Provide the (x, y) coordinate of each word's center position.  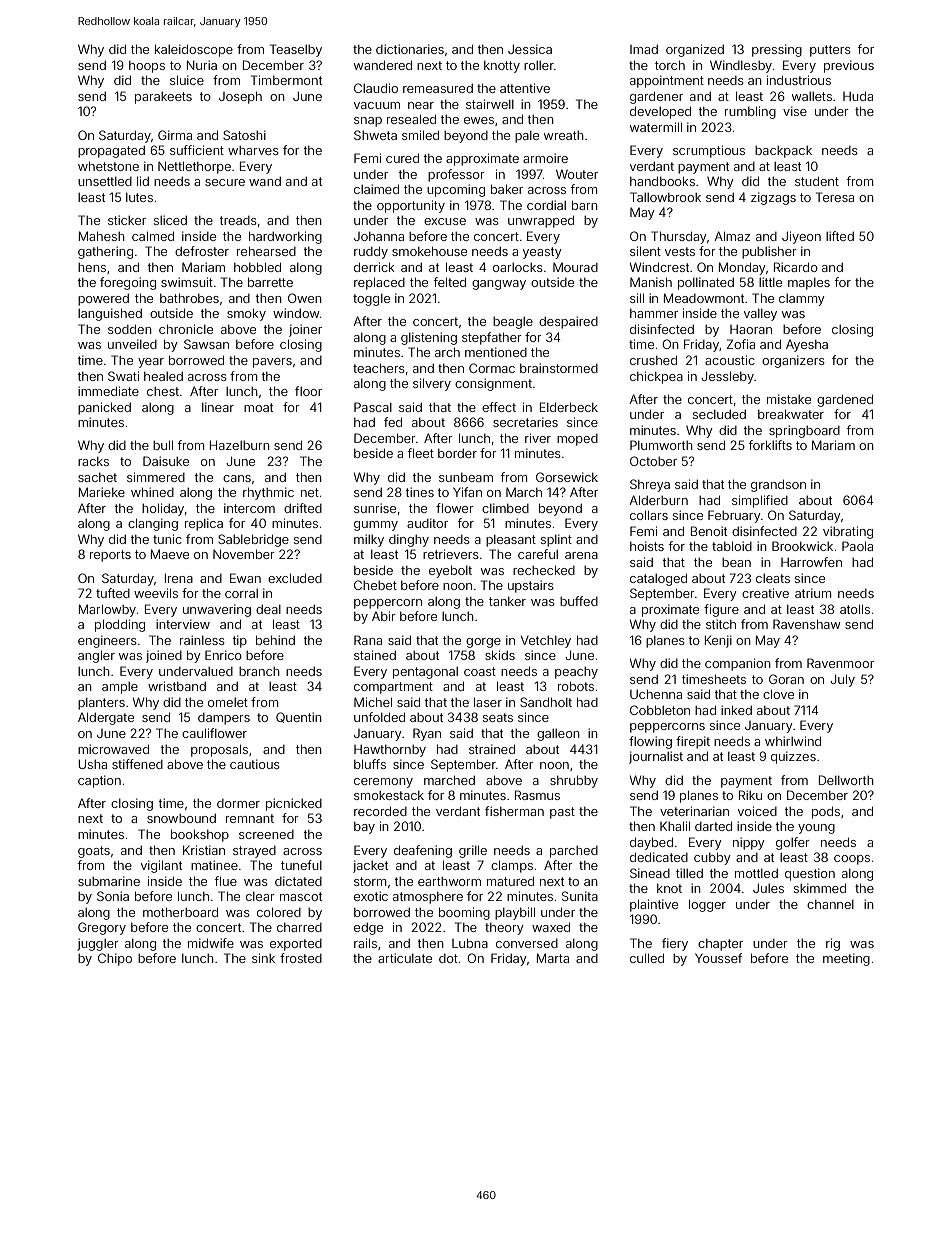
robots (576, 686)
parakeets (163, 98)
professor (456, 175)
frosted (301, 958)
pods (826, 812)
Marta (553, 958)
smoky (246, 314)
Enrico (223, 655)
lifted (840, 236)
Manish (651, 282)
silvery (432, 384)
